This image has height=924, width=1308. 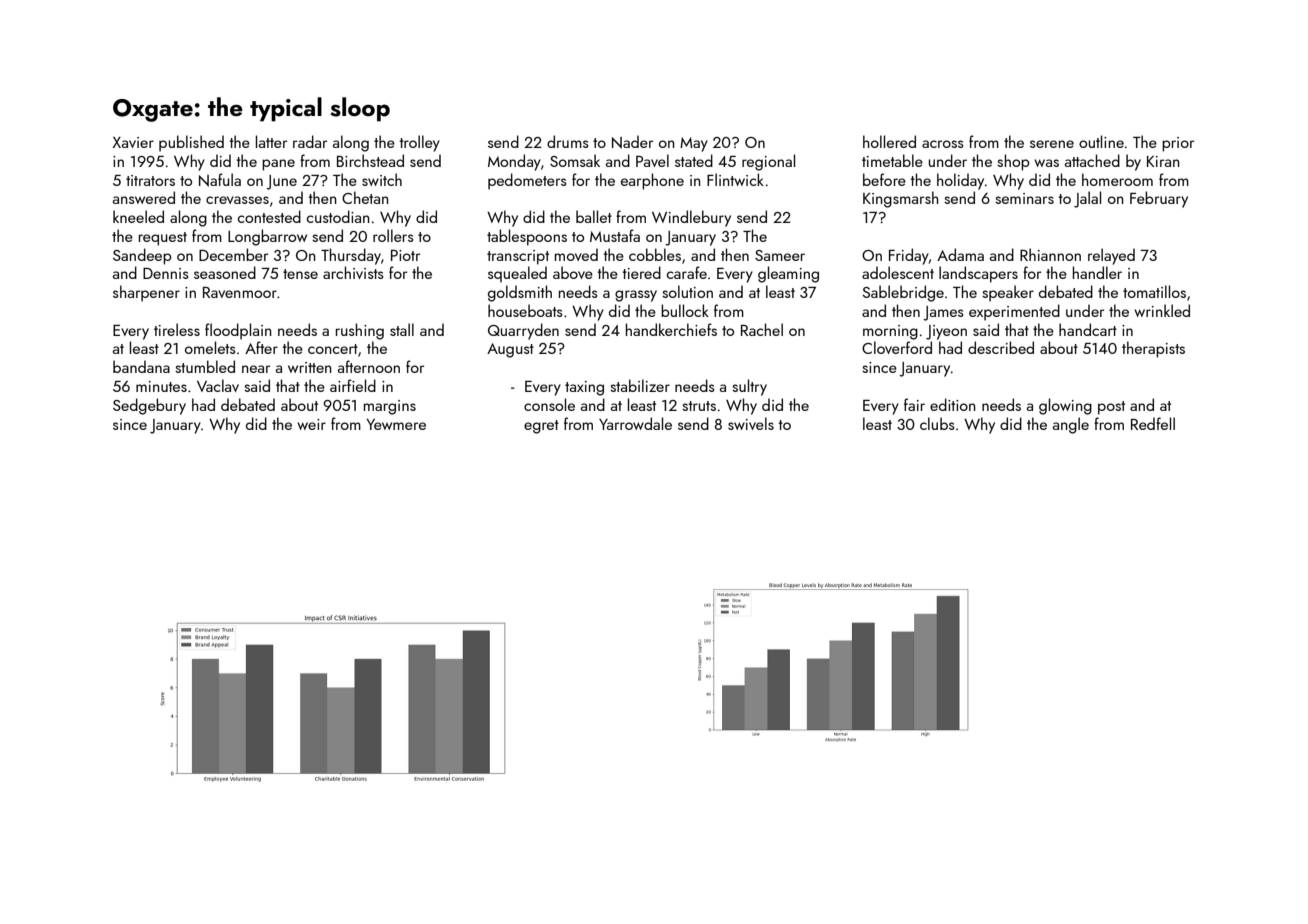 What do you see at coordinates (166, 273) in the image?
I see `Dennis` at bounding box center [166, 273].
